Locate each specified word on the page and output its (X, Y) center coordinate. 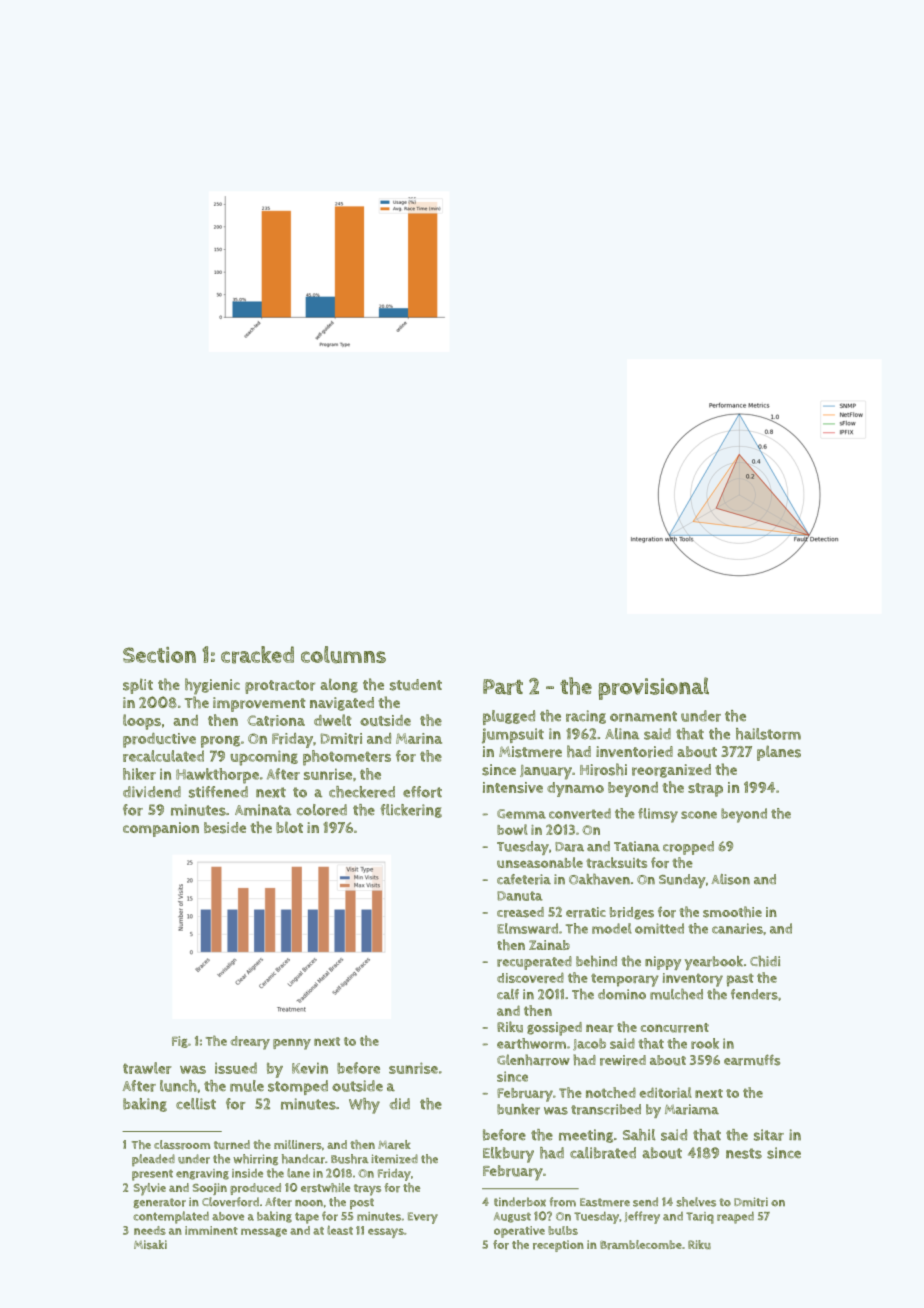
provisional (654, 688)
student (416, 685)
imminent (211, 1230)
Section (159, 655)
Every (423, 1218)
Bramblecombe (641, 1245)
